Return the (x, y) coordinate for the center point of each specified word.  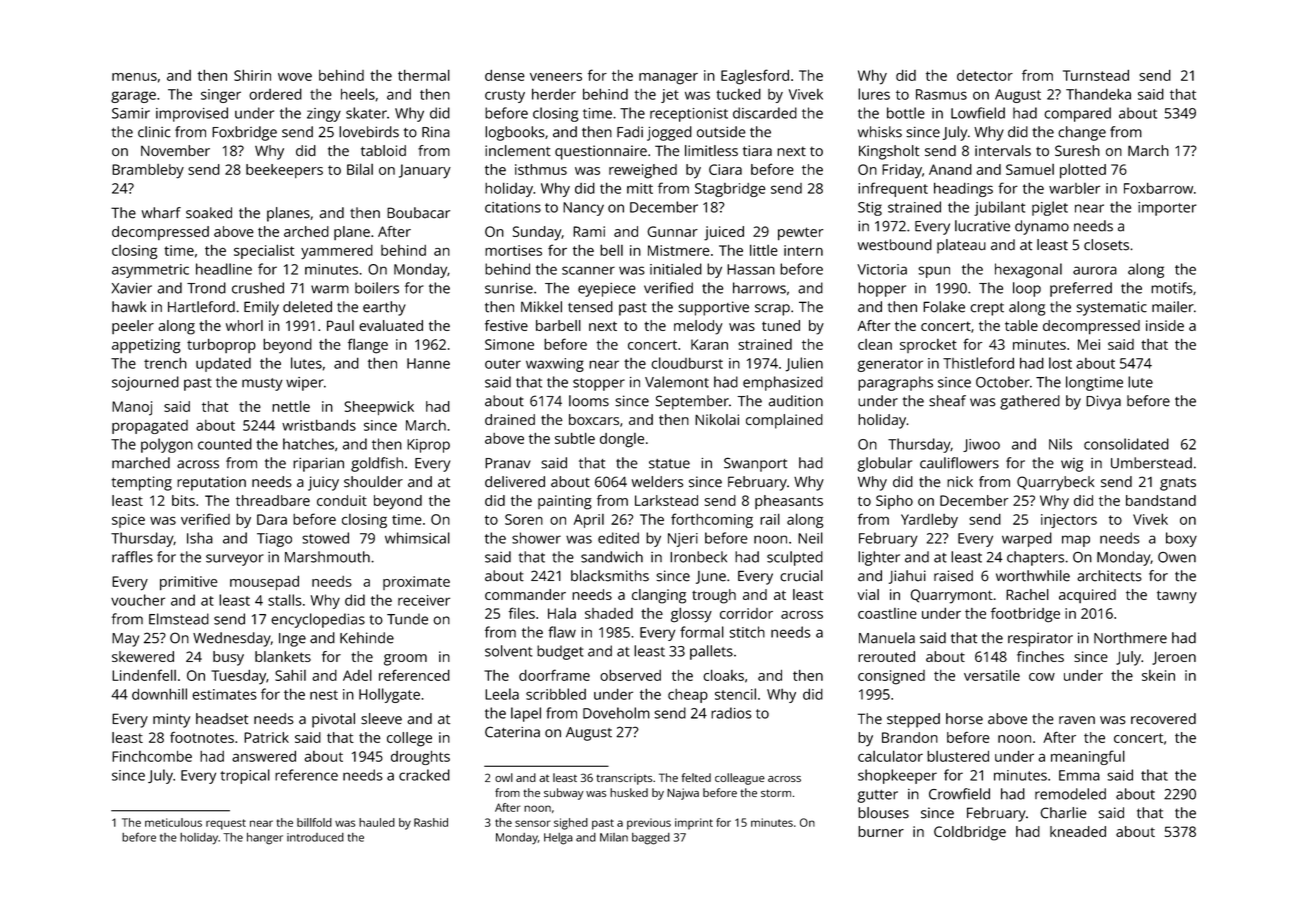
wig (1072, 465)
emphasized (783, 383)
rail (770, 519)
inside (1165, 325)
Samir (131, 113)
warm (330, 289)
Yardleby (929, 520)
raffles (132, 557)
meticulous (173, 822)
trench (165, 363)
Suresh (1077, 150)
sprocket (928, 346)
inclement (518, 150)
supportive (713, 308)
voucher (138, 600)
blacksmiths (610, 576)
